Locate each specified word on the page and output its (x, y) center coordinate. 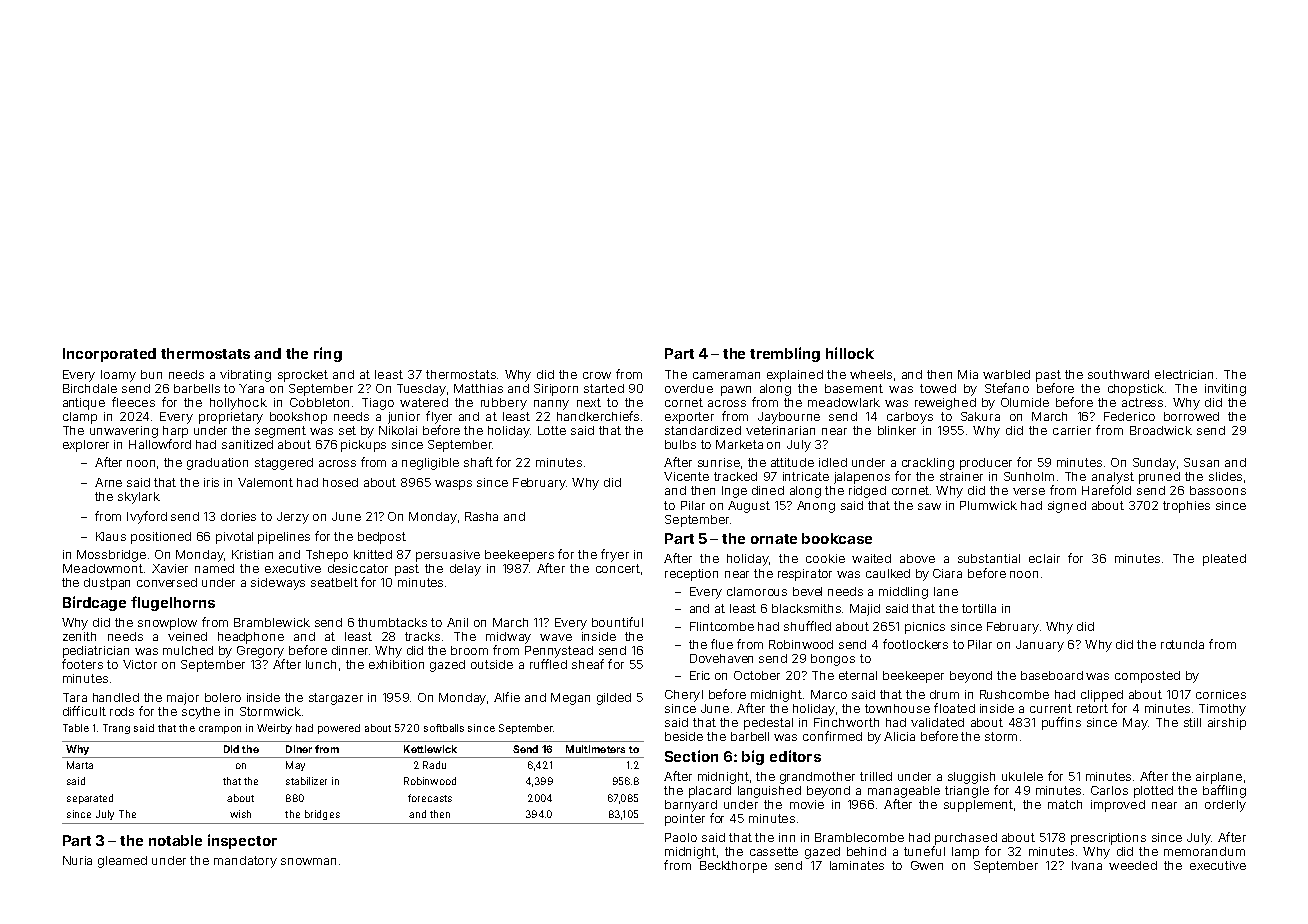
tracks (422, 636)
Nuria (77, 860)
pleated (1224, 560)
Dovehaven (721, 658)
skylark (139, 498)
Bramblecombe (859, 837)
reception (691, 575)
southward (1118, 374)
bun (151, 374)
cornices (1221, 694)
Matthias (478, 388)
